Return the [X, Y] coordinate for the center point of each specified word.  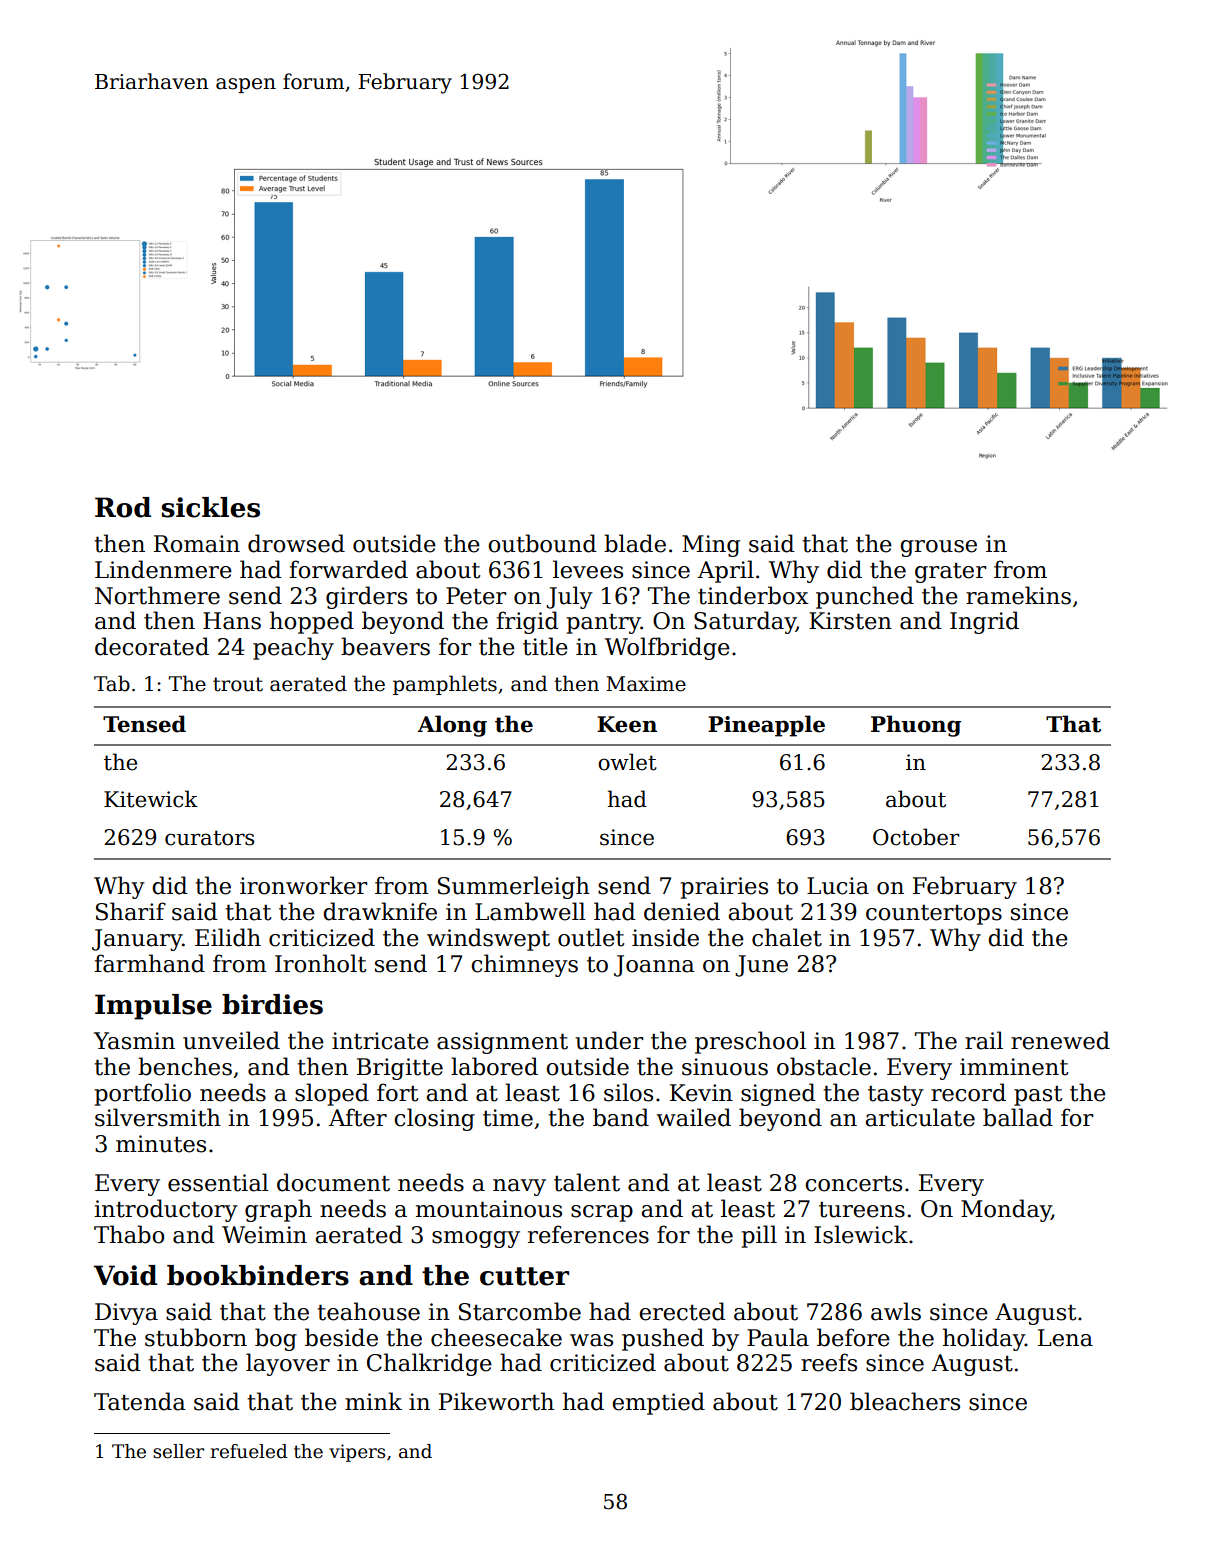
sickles [210, 507]
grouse [938, 548]
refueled [248, 1451]
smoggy [476, 1239]
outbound [542, 543]
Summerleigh [514, 887]
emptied [658, 1403]
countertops [934, 915]
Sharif [131, 911]
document [333, 1182]
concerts [853, 1184]
